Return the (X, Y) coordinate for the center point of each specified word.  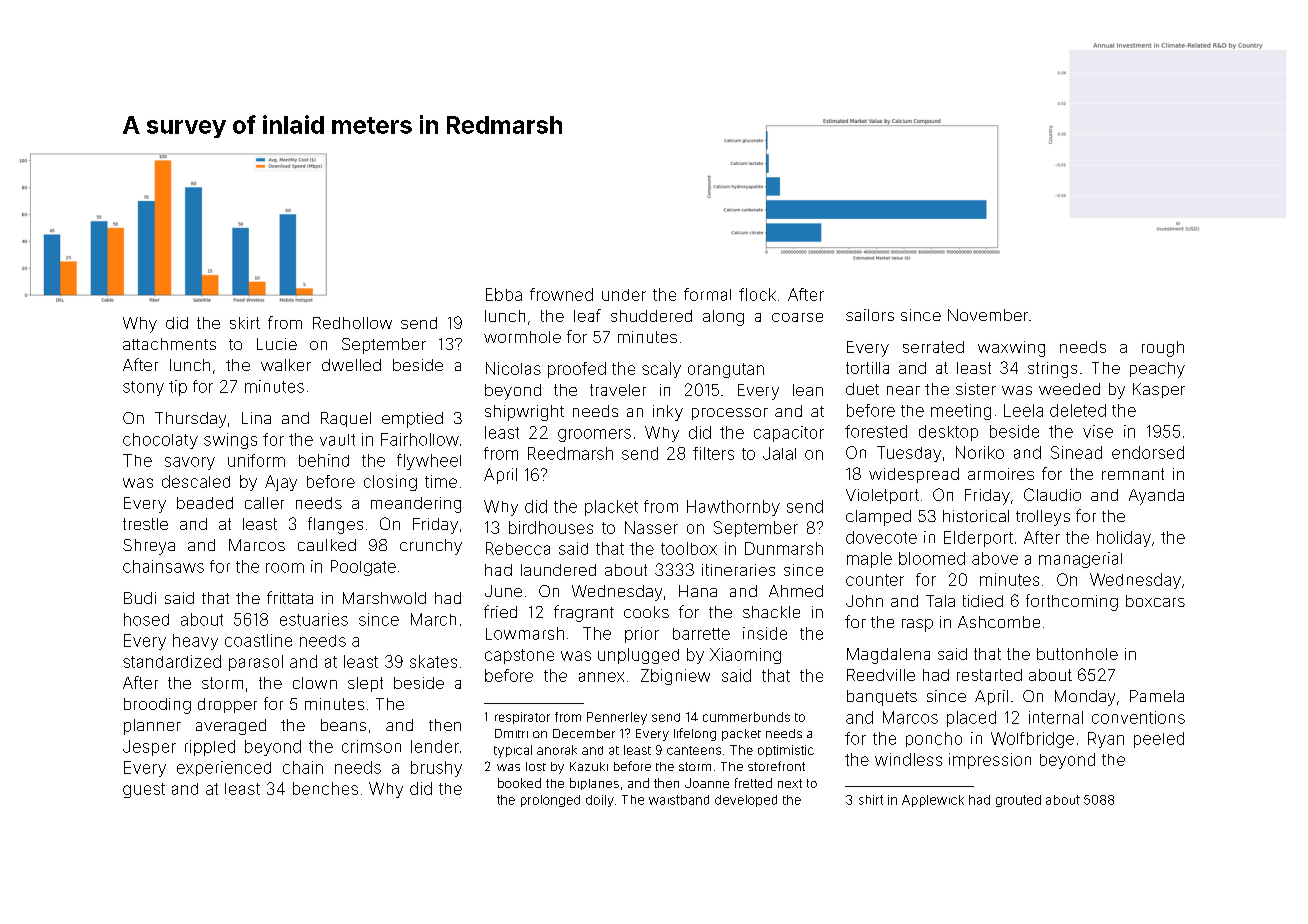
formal (707, 294)
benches (325, 788)
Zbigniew (675, 677)
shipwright (524, 413)
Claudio (1052, 494)
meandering (416, 505)
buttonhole (1077, 654)
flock (757, 294)
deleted (1078, 410)
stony (143, 388)
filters (713, 453)
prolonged (550, 801)
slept (365, 684)
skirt (245, 323)
